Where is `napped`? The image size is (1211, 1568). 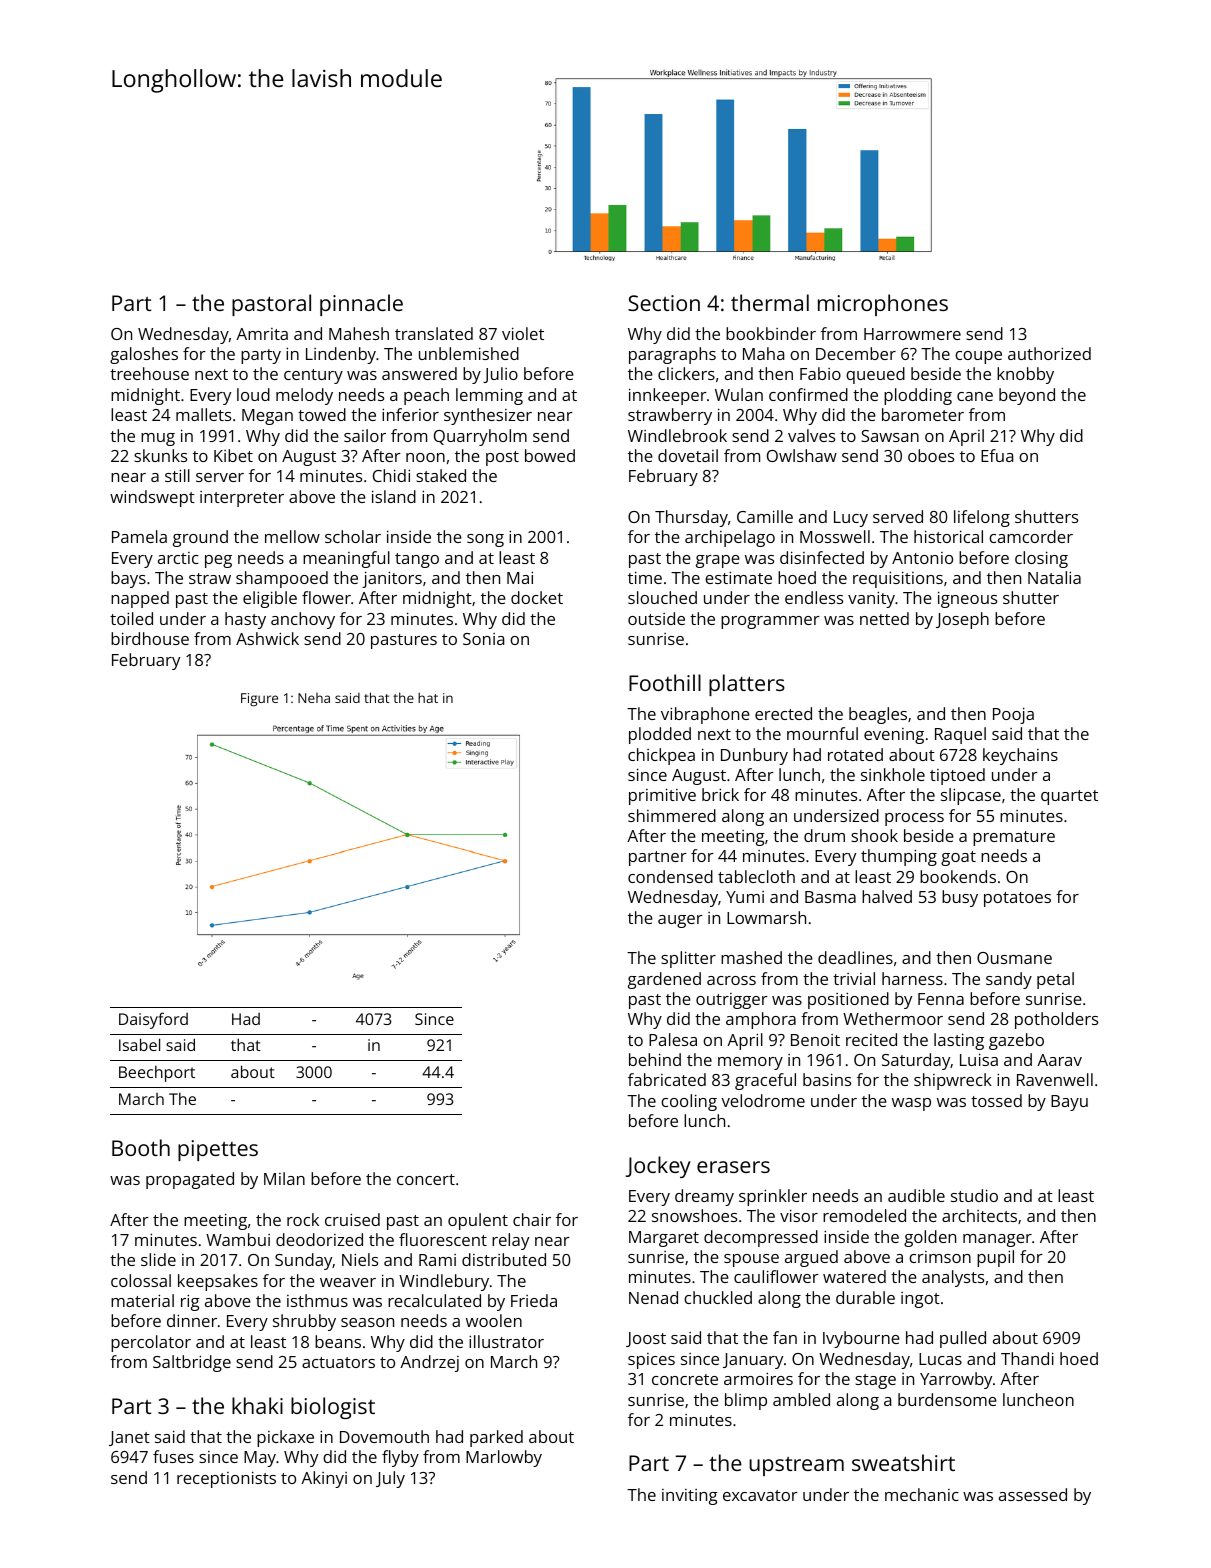
napped is located at coordinates (140, 599).
